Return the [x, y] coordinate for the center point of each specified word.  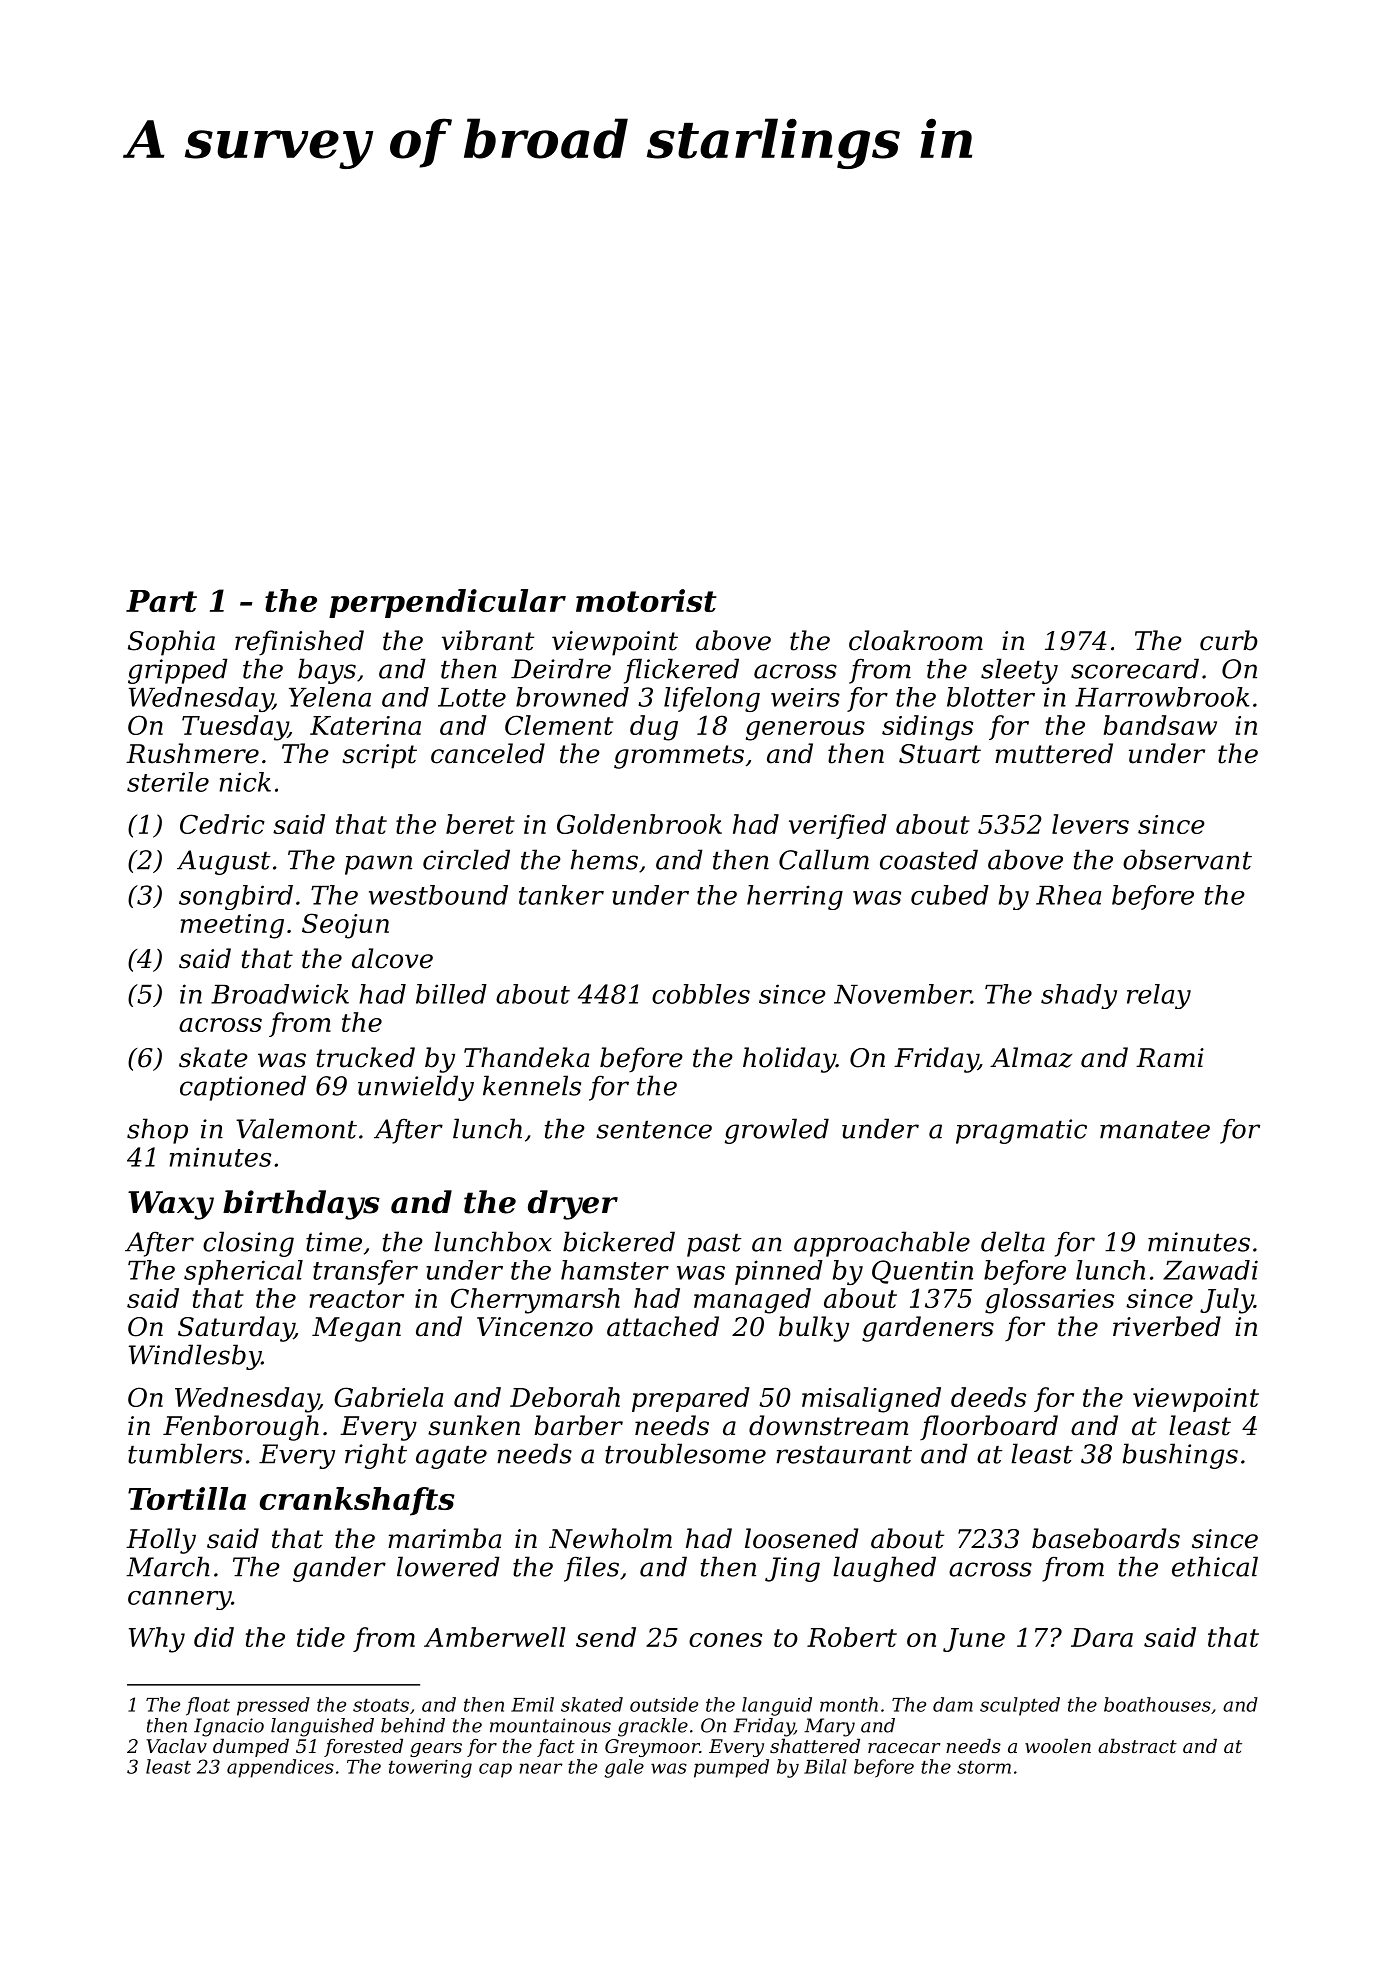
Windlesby [195, 1357]
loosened [801, 1538]
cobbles [701, 994]
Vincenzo [535, 1327]
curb [1229, 640]
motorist [646, 600]
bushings [1180, 1456]
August [223, 862]
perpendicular [447, 603]
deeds [988, 1397]
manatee [1155, 1130]
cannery [179, 1600]
